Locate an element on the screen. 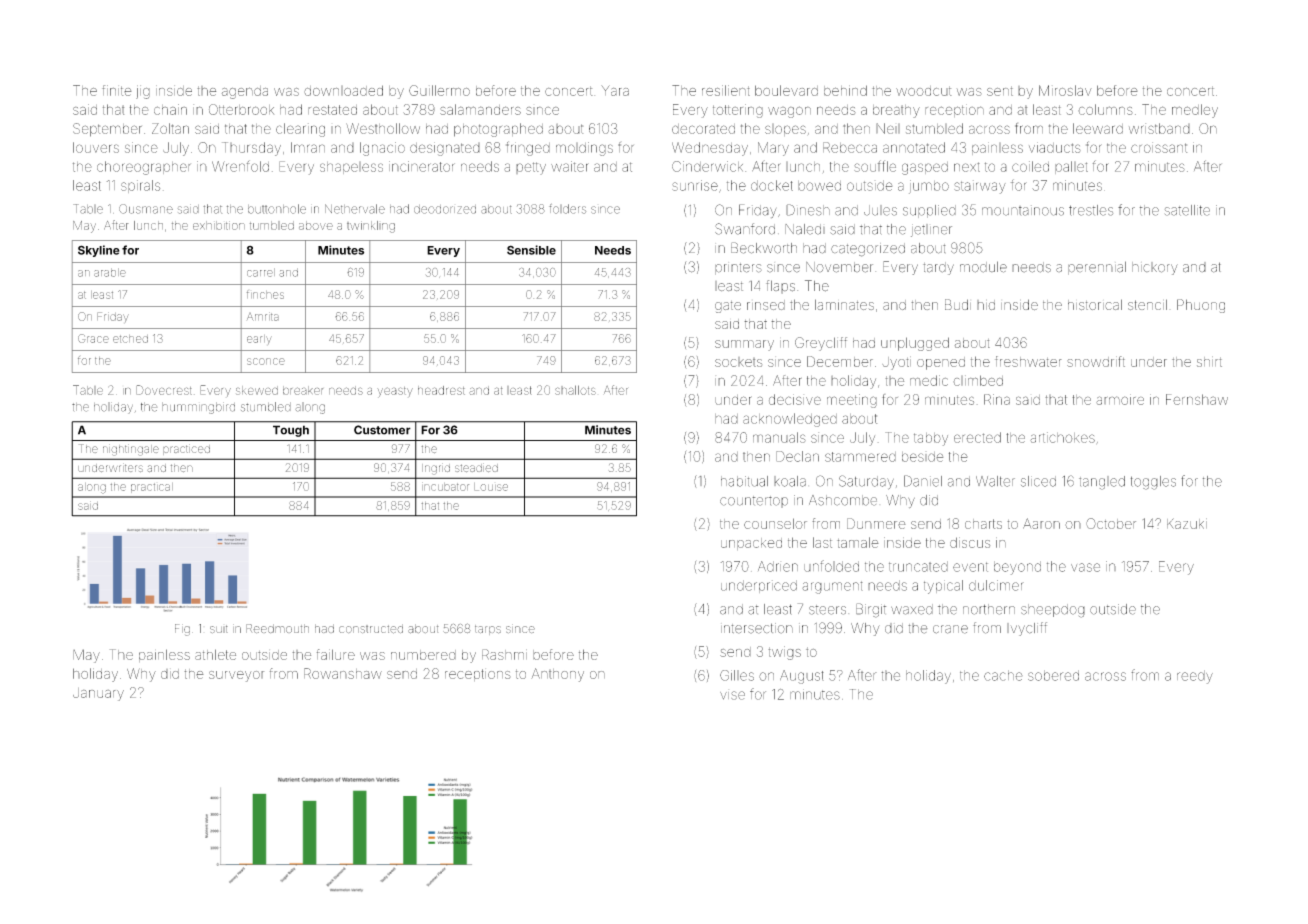 This screenshot has width=1308, height=924. vise is located at coordinates (732, 695).
